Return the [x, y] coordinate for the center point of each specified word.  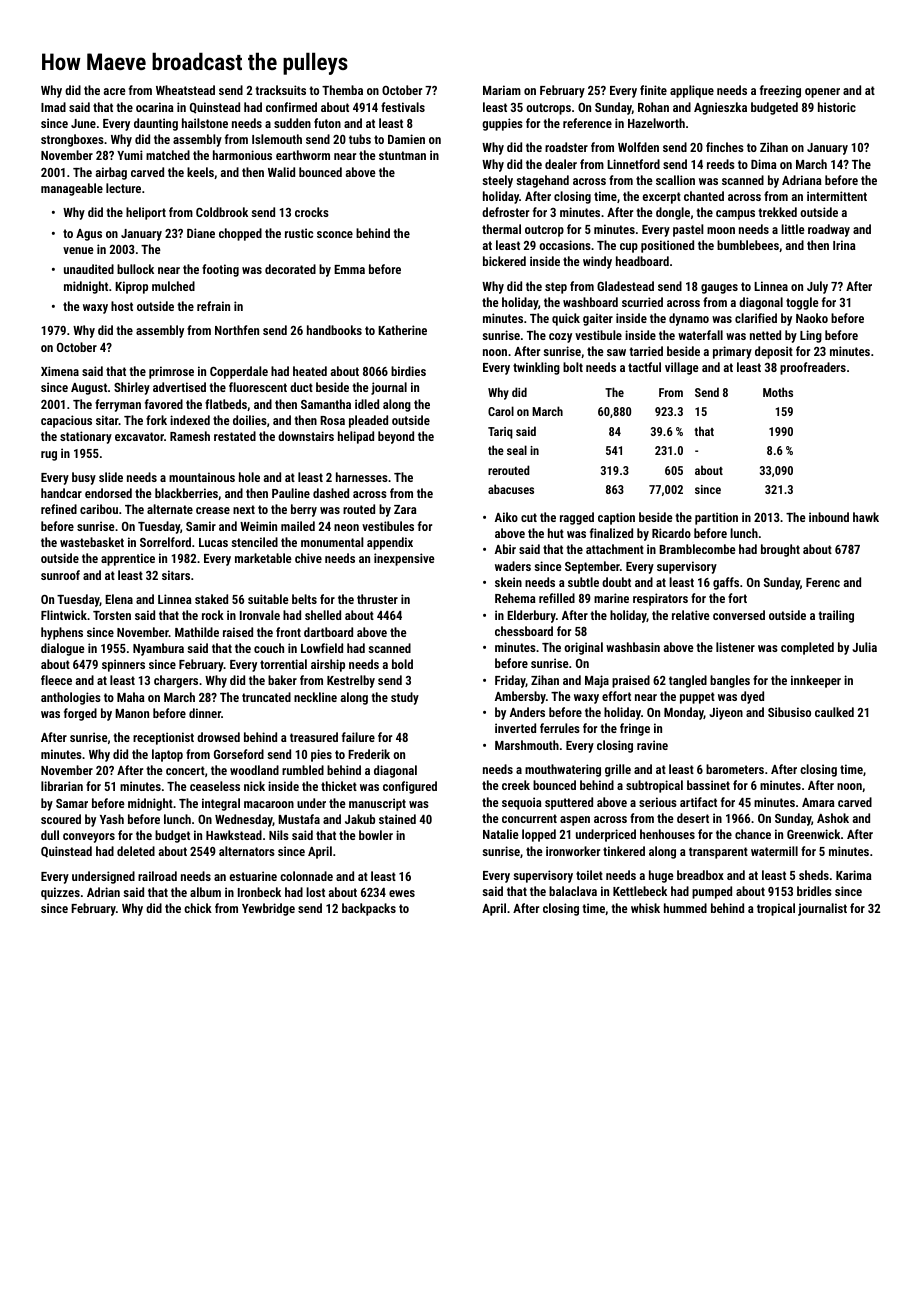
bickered [504, 261]
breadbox [700, 875]
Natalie [501, 834]
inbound [829, 517]
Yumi [130, 155]
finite [653, 90]
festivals [403, 107]
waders [513, 566]
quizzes [60, 893]
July [817, 287]
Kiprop [131, 287]
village [682, 368]
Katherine [402, 330]
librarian [62, 786]
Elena [119, 599]
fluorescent [258, 387]
